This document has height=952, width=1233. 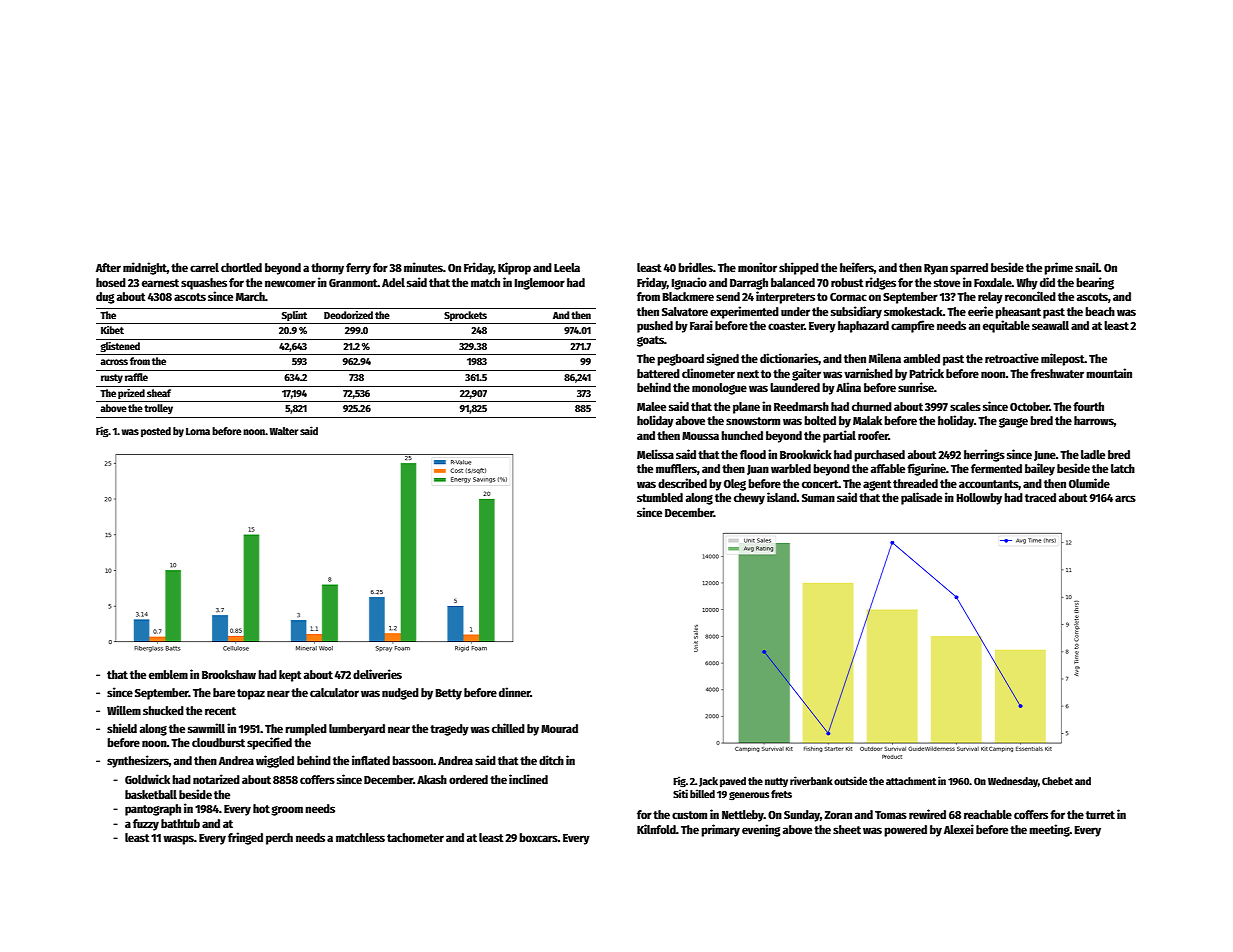 What do you see at coordinates (1087, 267) in the document?
I see `snail` at bounding box center [1087, 267].
